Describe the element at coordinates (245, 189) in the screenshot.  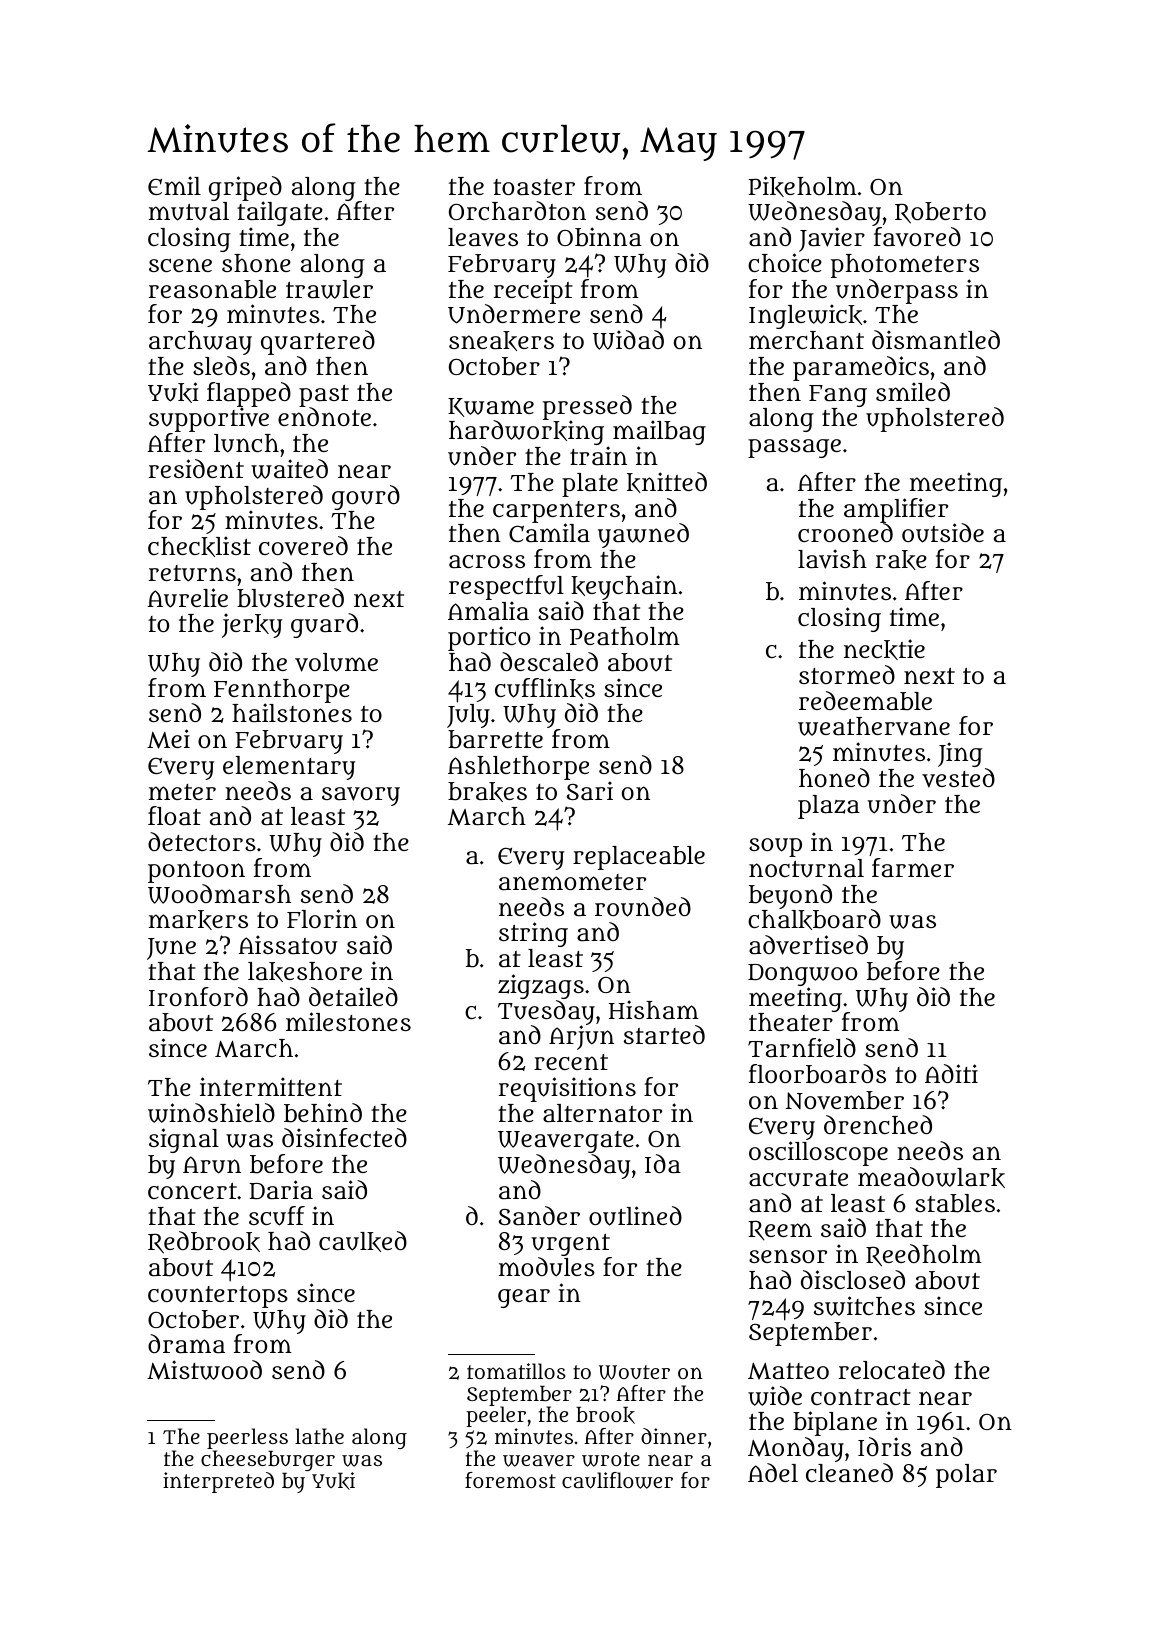
I see `griped` at that location.
